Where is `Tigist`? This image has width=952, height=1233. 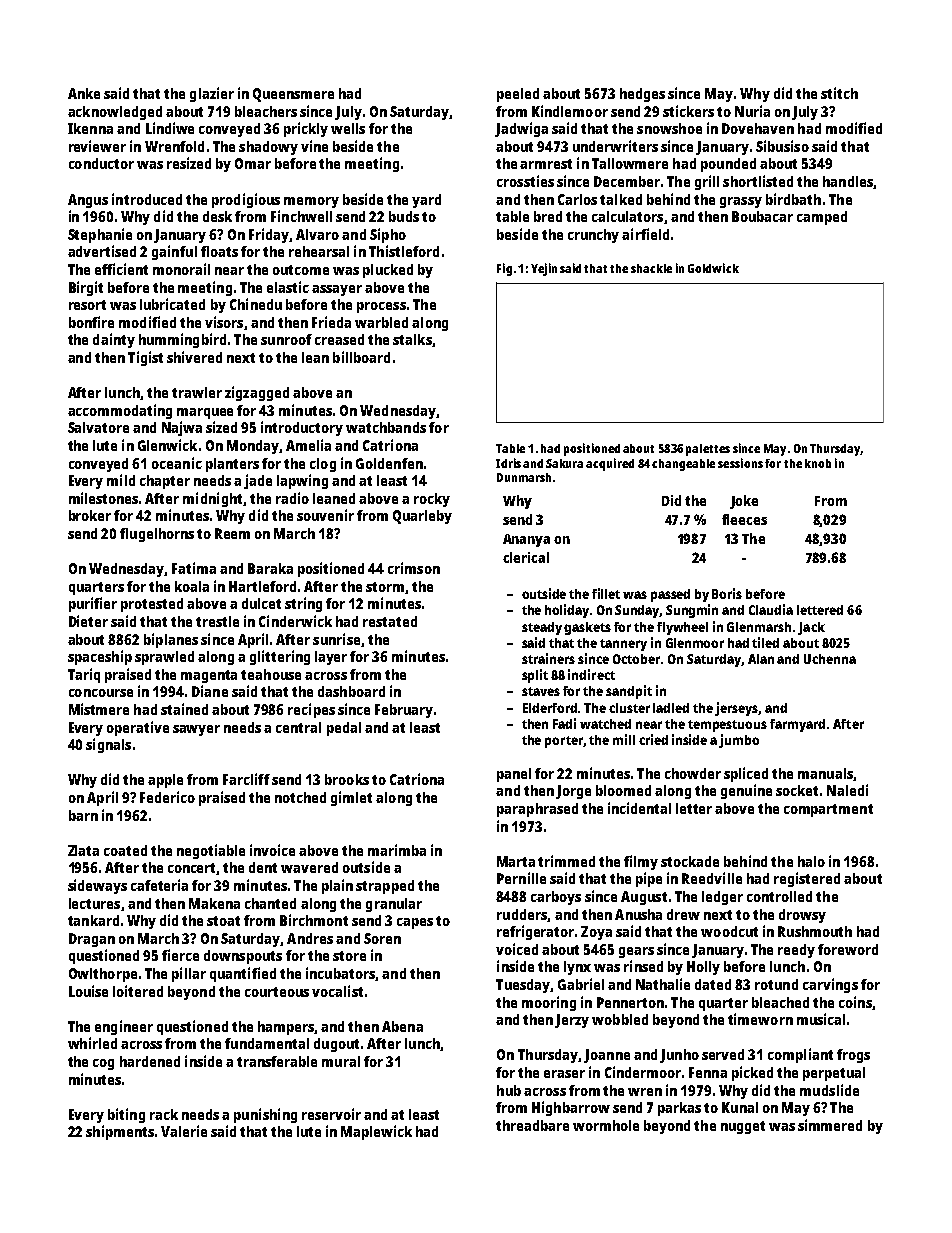 Tigist is located at coordinates (145, 358).
